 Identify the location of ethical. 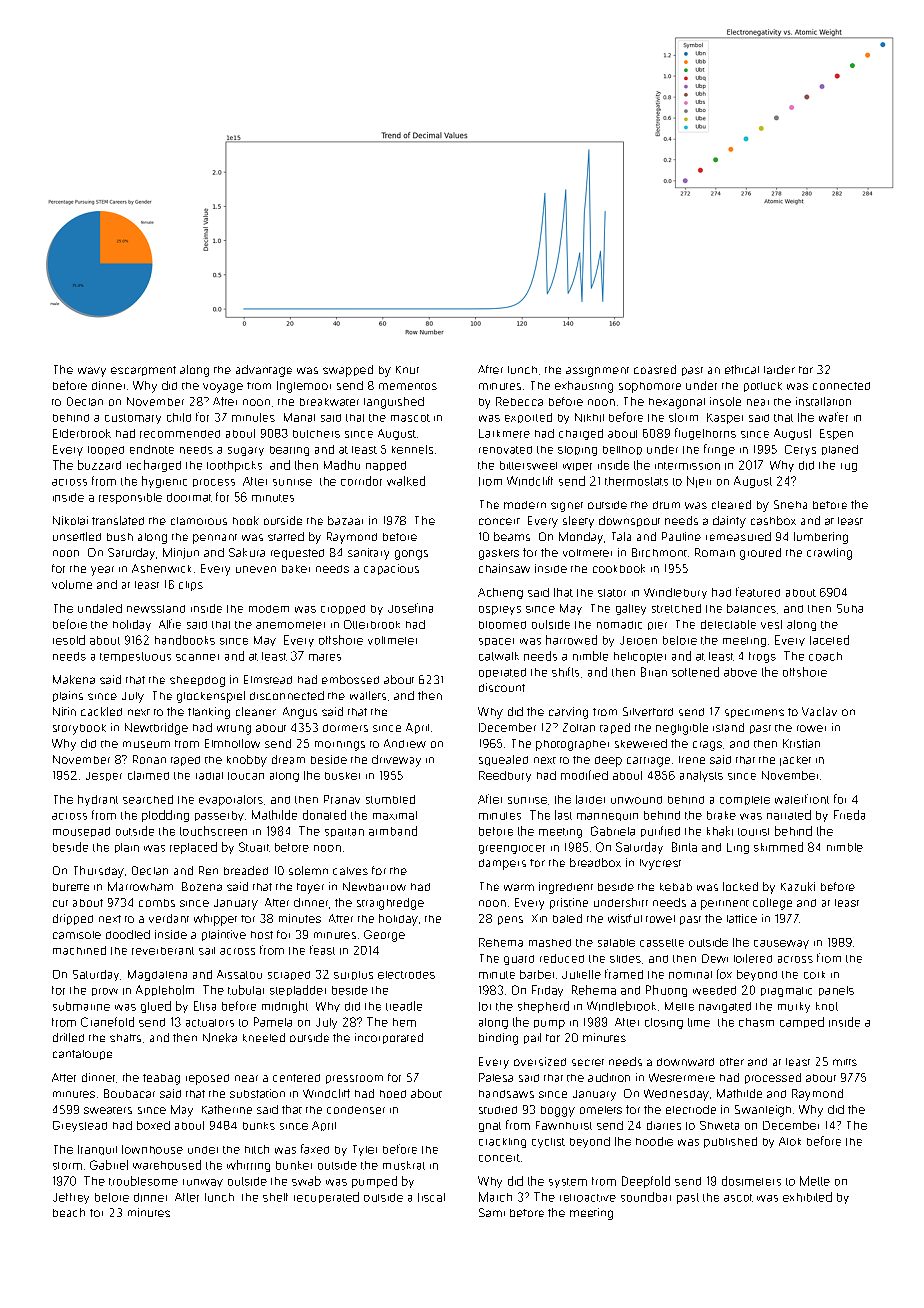
(742, 369).
